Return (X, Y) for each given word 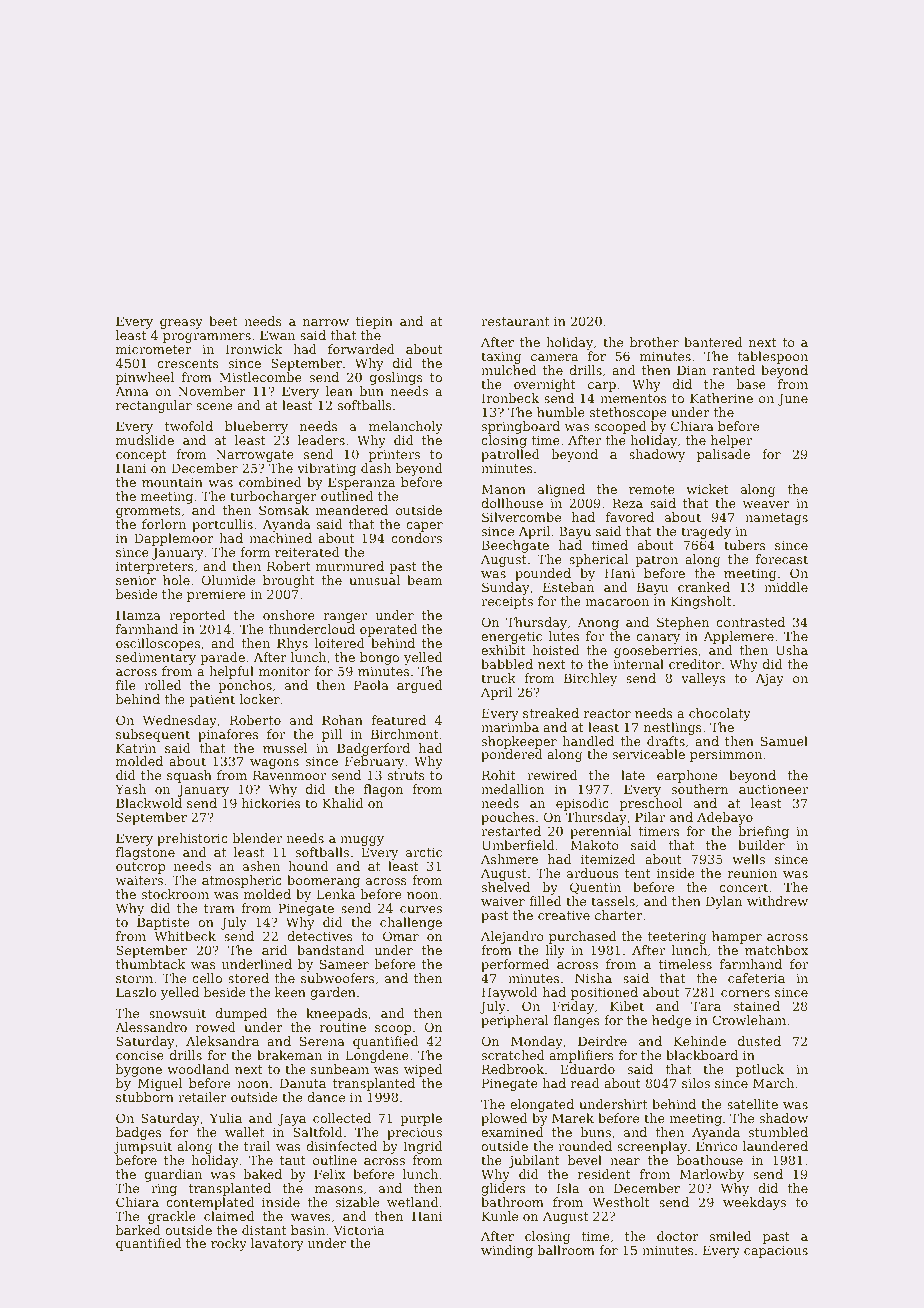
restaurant (515, 321)
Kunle (500, 1216)
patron (656, 561)
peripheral (515, 1021)
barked (138, 1230)
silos (696, 1083)
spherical (598, 560)
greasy (181, 324)
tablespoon (772, 357)
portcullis (222, 525)
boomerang (323, 881)
